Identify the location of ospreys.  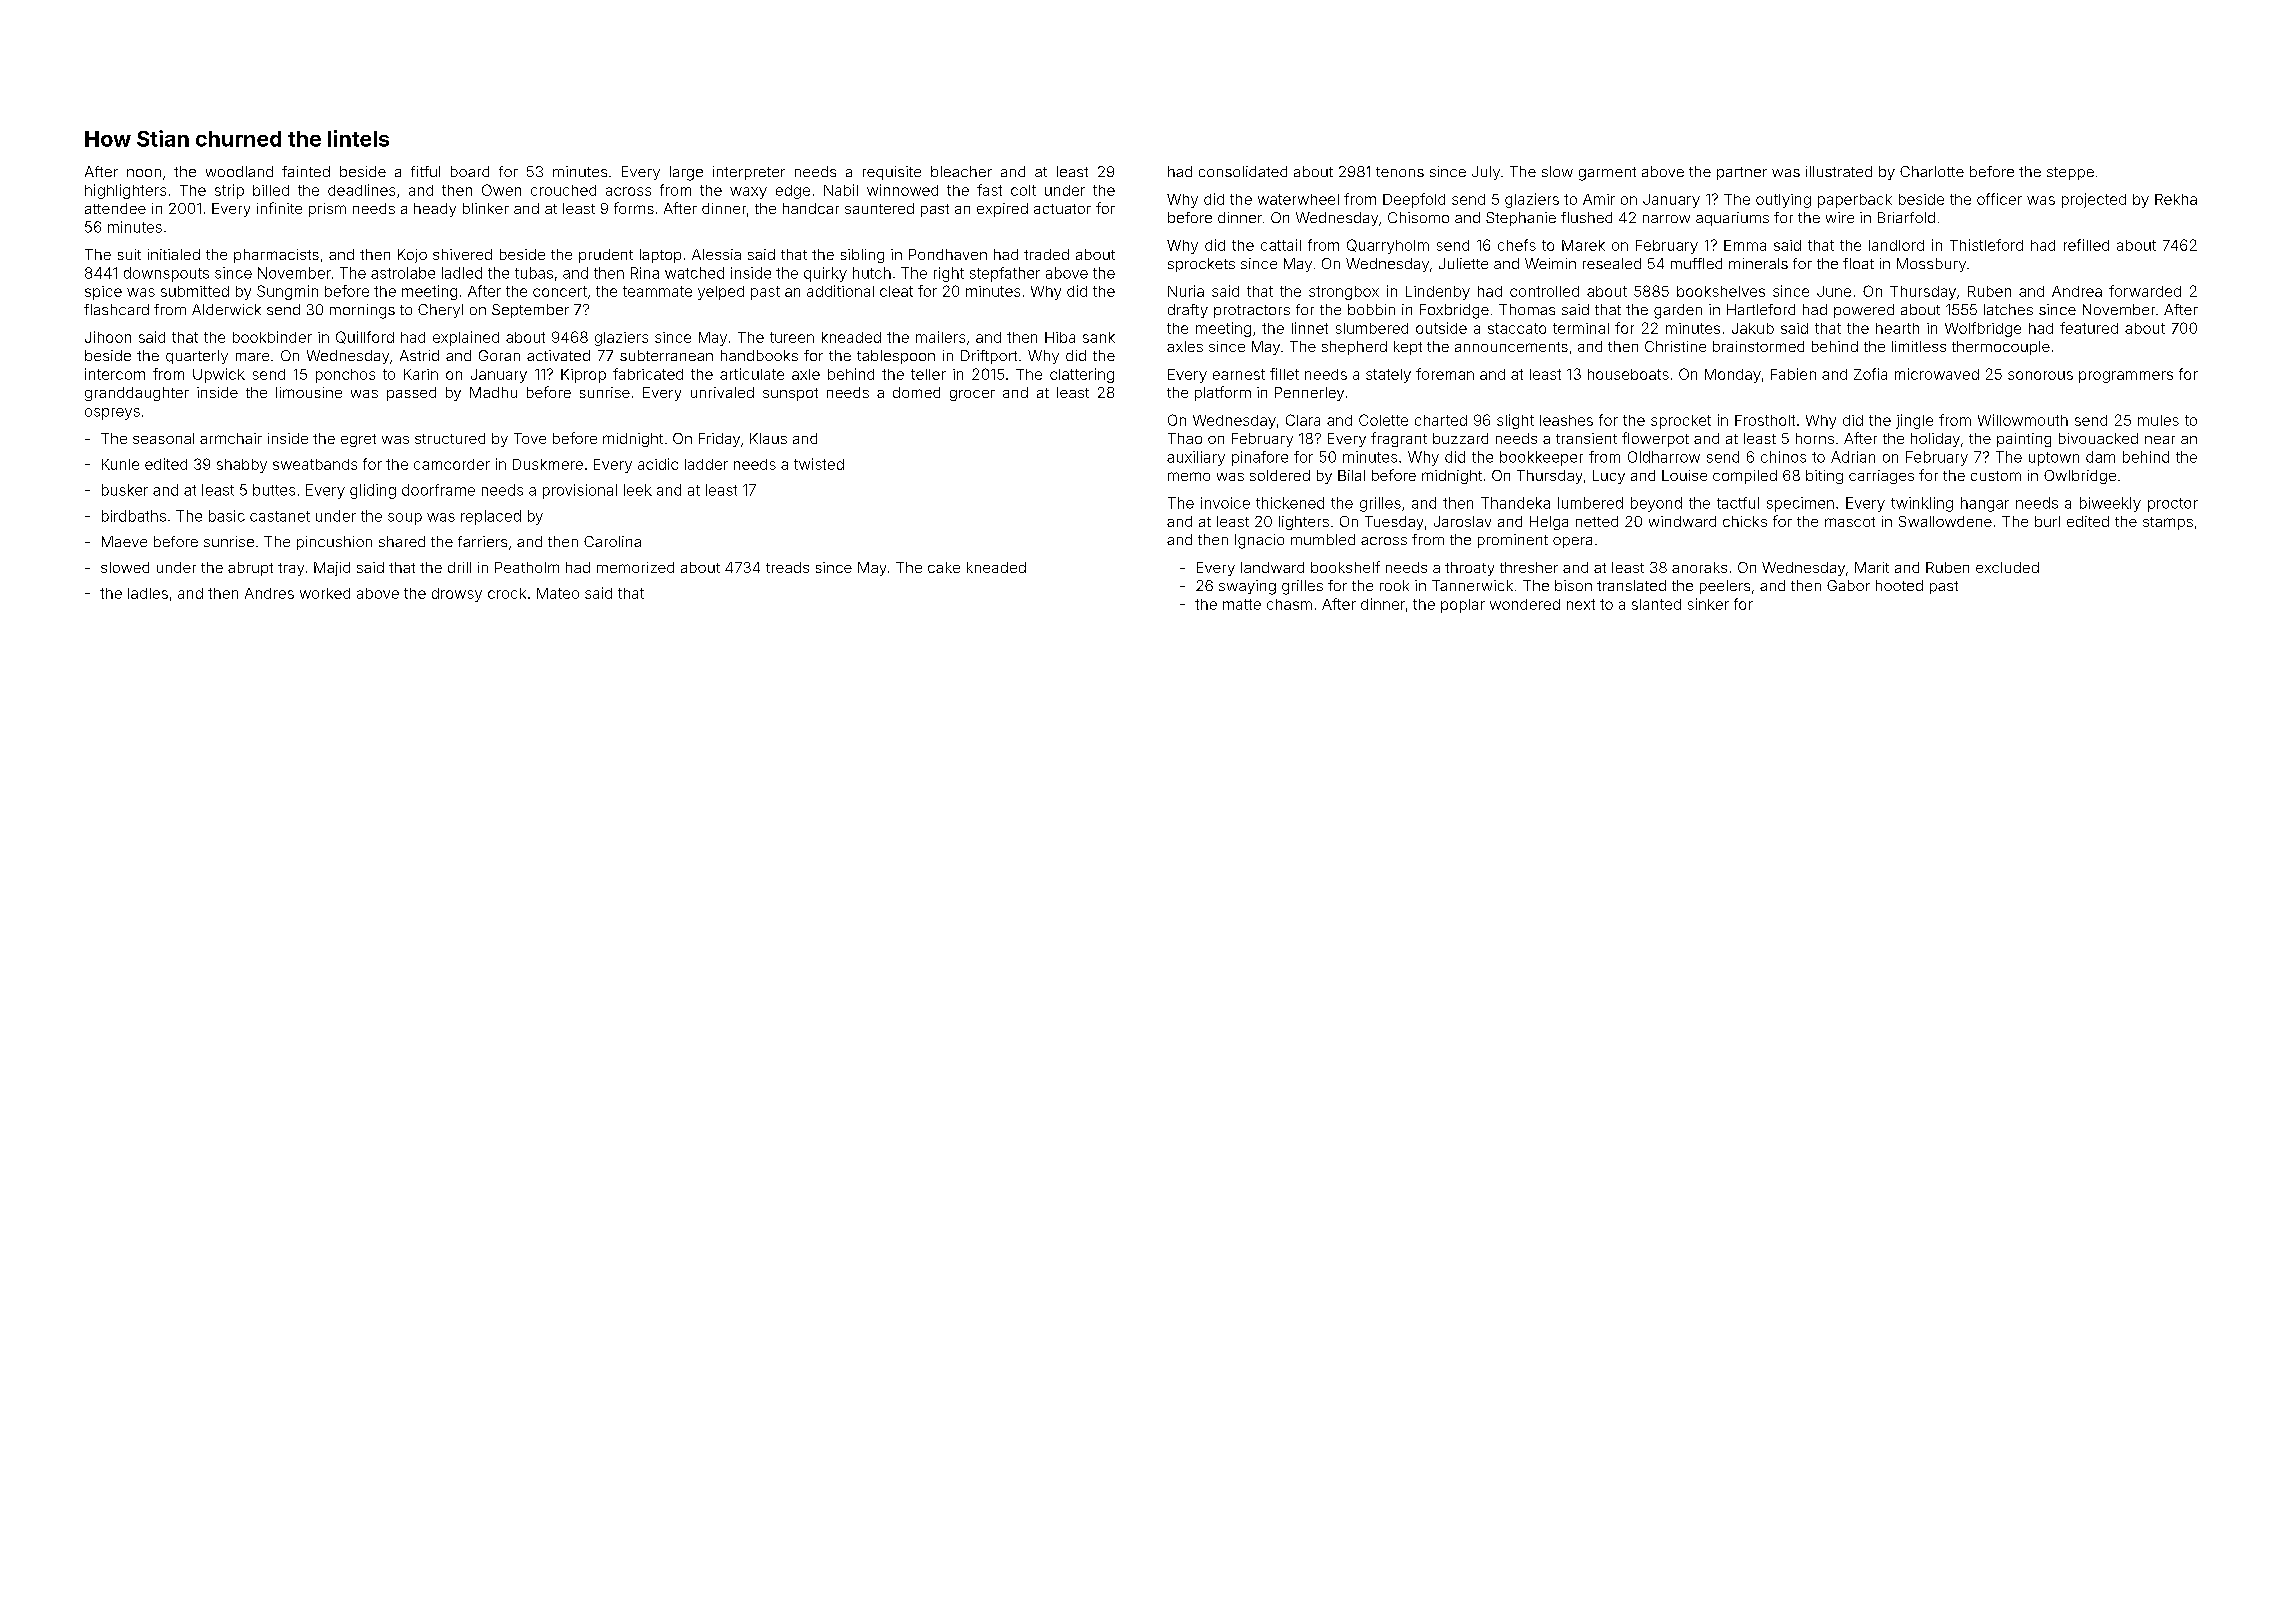
(112, 414).
